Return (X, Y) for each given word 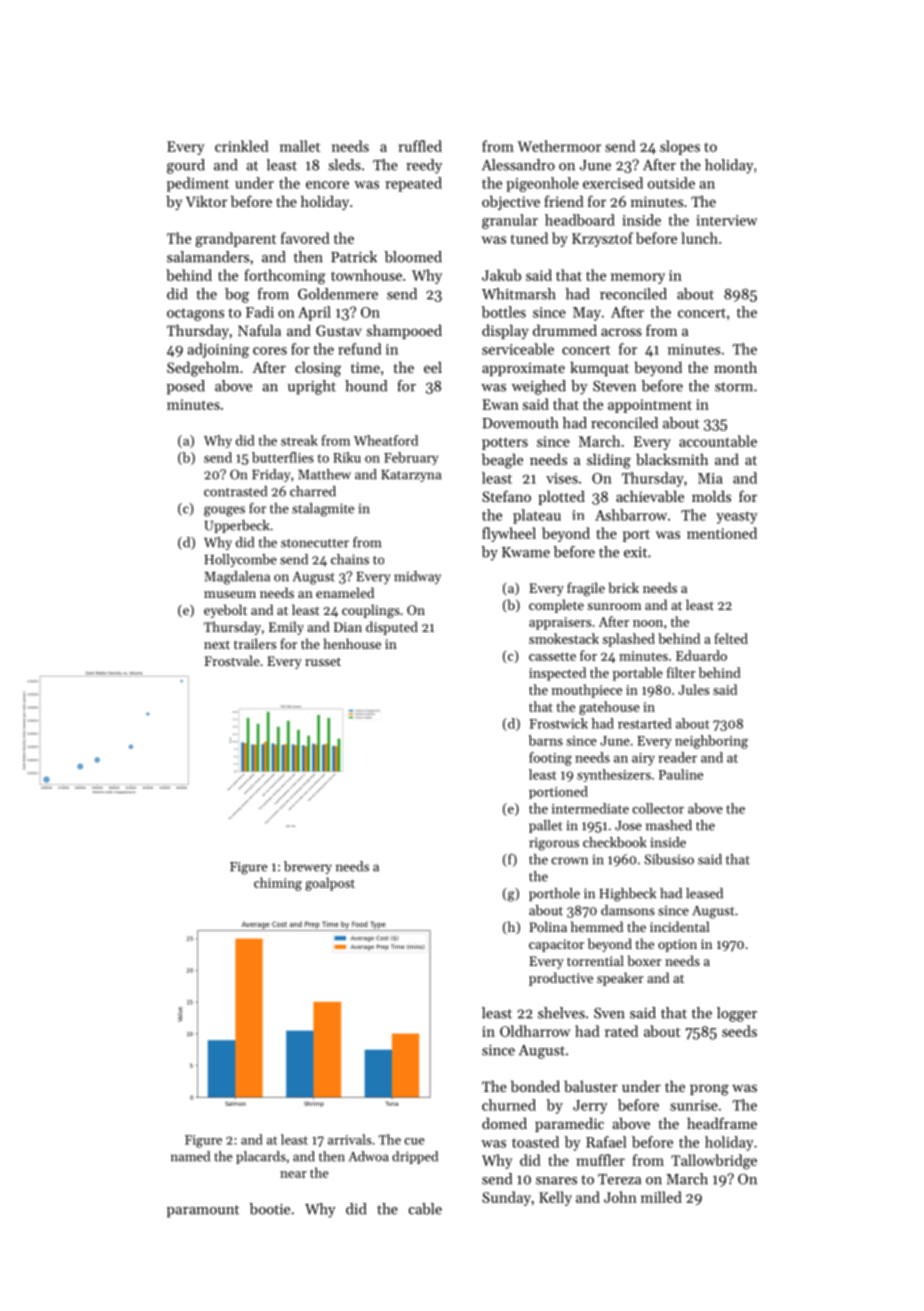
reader (677, 757)
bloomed (413, 257)
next (217, 644)
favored (305, 238)
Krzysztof (602, 239)
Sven (609, 1013)
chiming (278, 884)
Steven (614, 386)
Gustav (339, 330)
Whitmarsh (519, 294)
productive (561, 979)
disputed (392, 628)
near (293, 1174)
